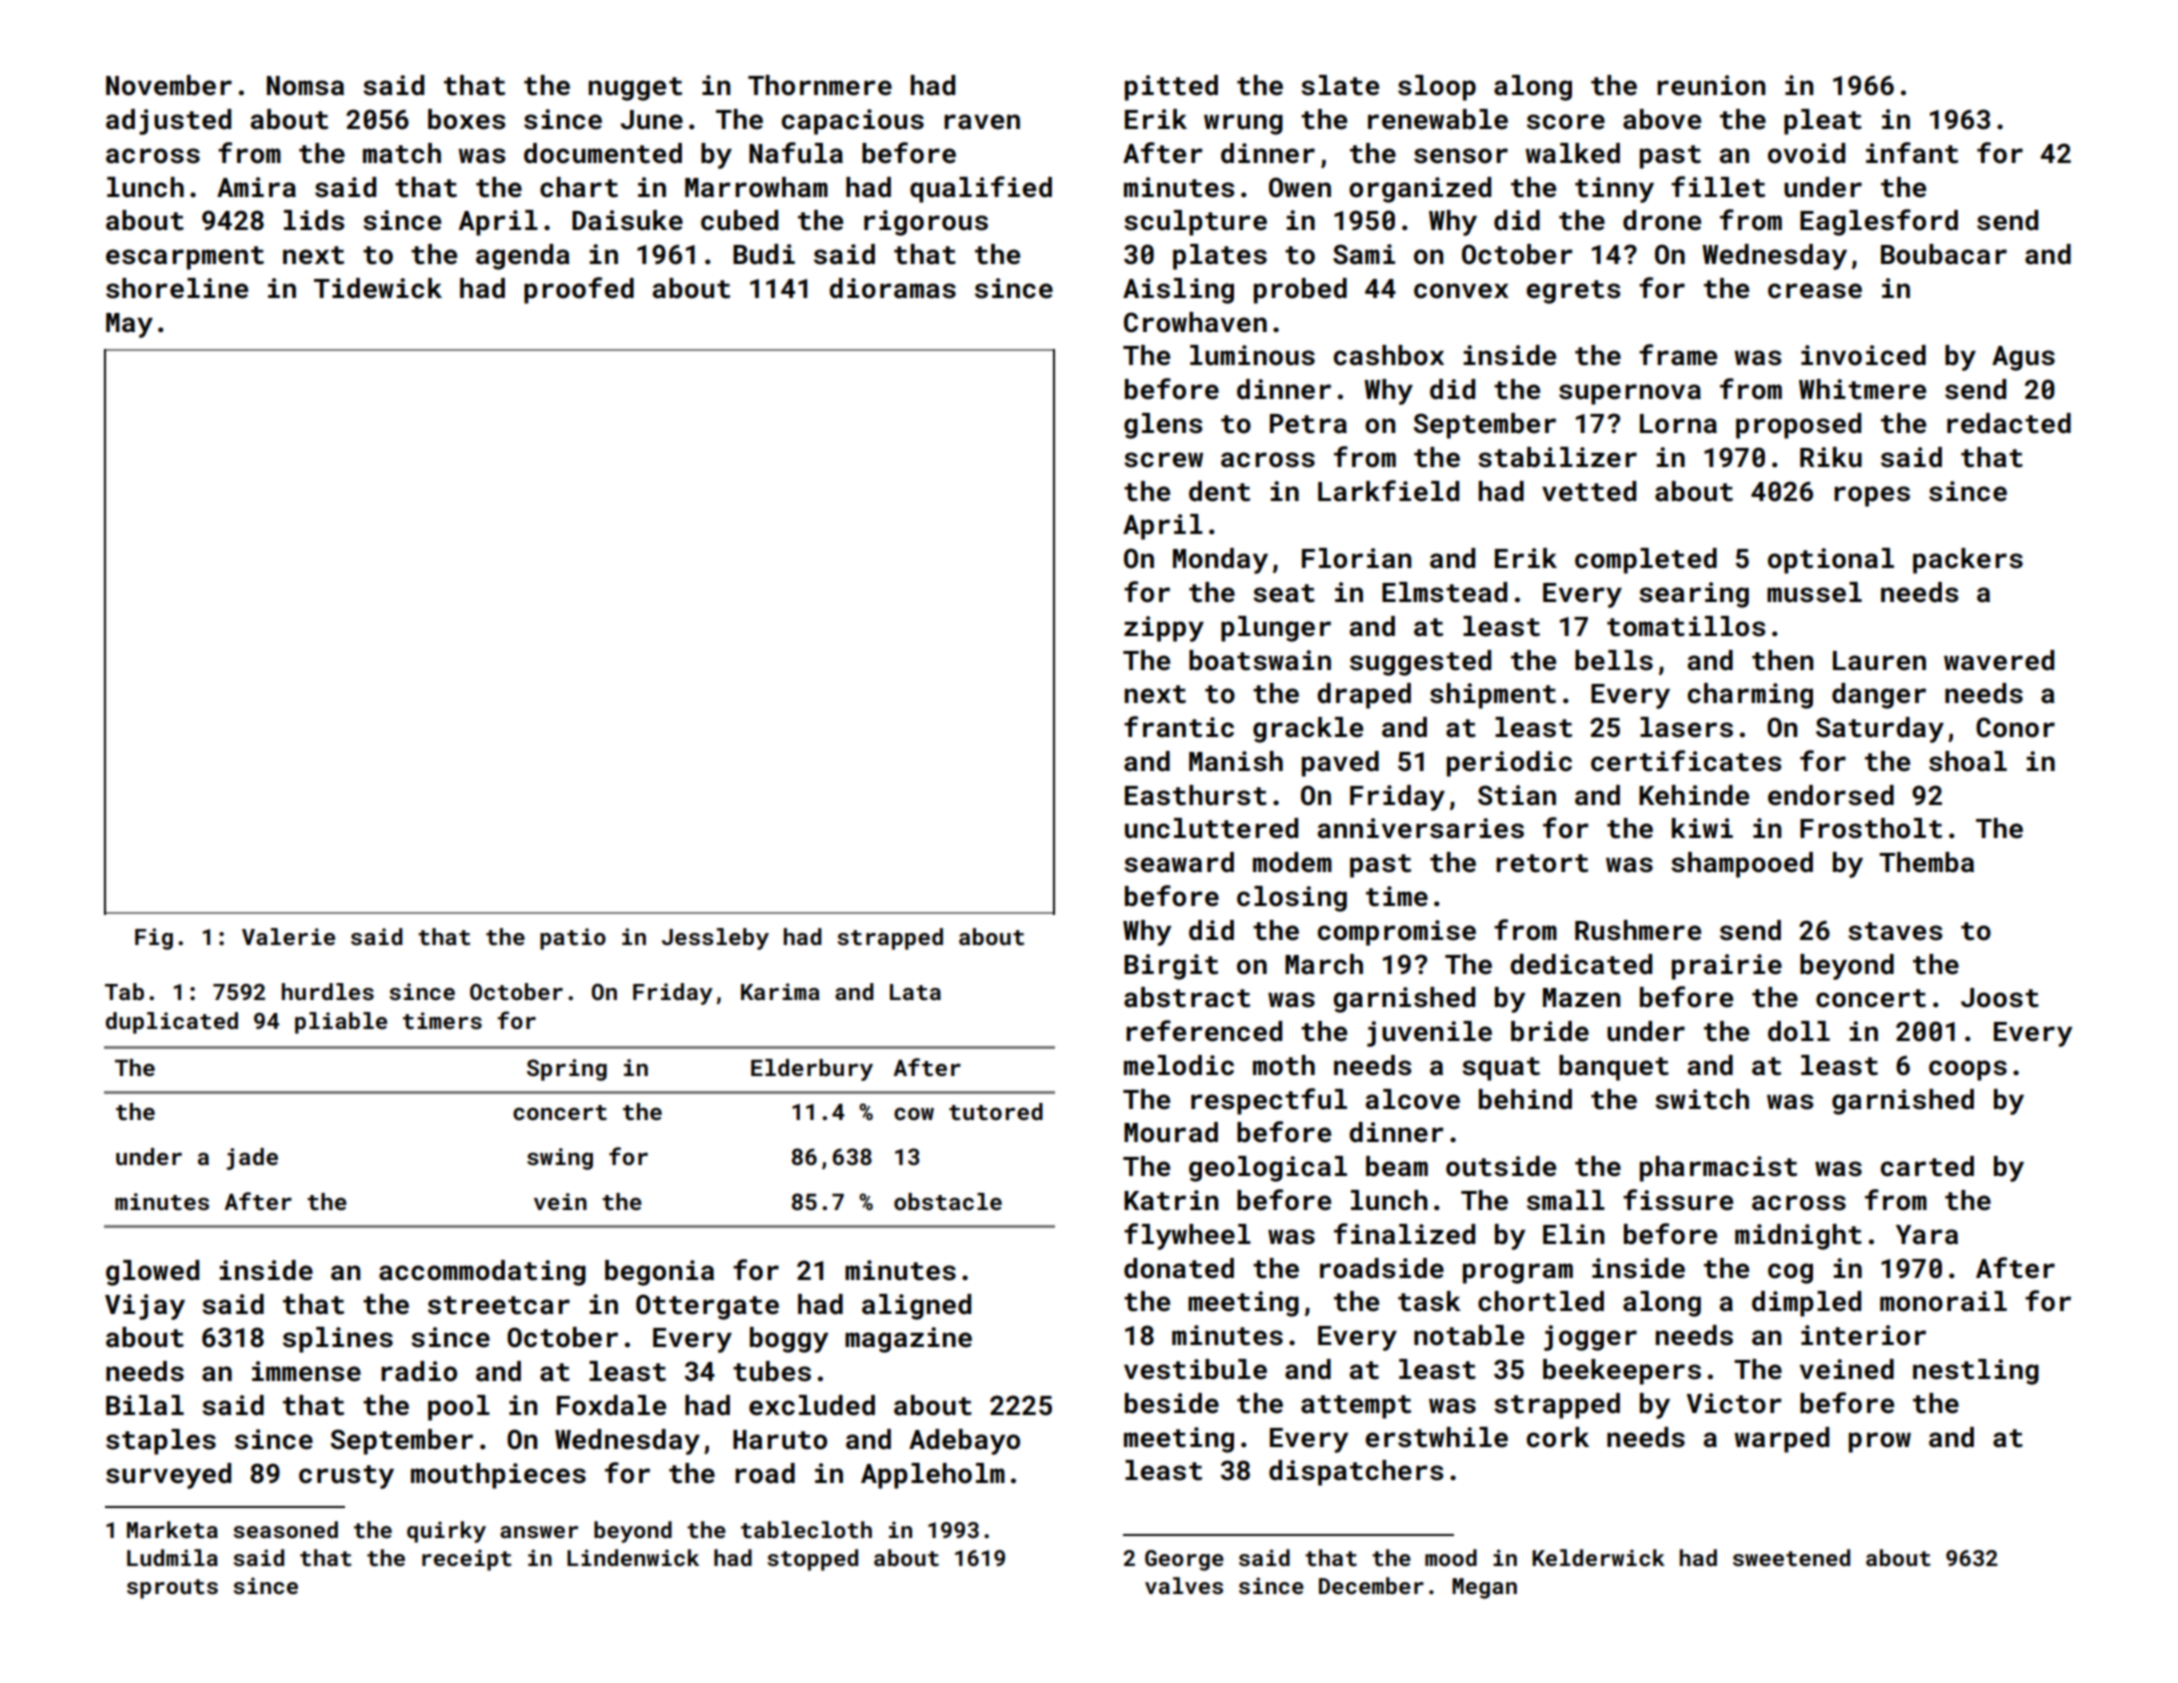 This page has height=1683, width=2178. I want to click on lids, so click(314, 220).
